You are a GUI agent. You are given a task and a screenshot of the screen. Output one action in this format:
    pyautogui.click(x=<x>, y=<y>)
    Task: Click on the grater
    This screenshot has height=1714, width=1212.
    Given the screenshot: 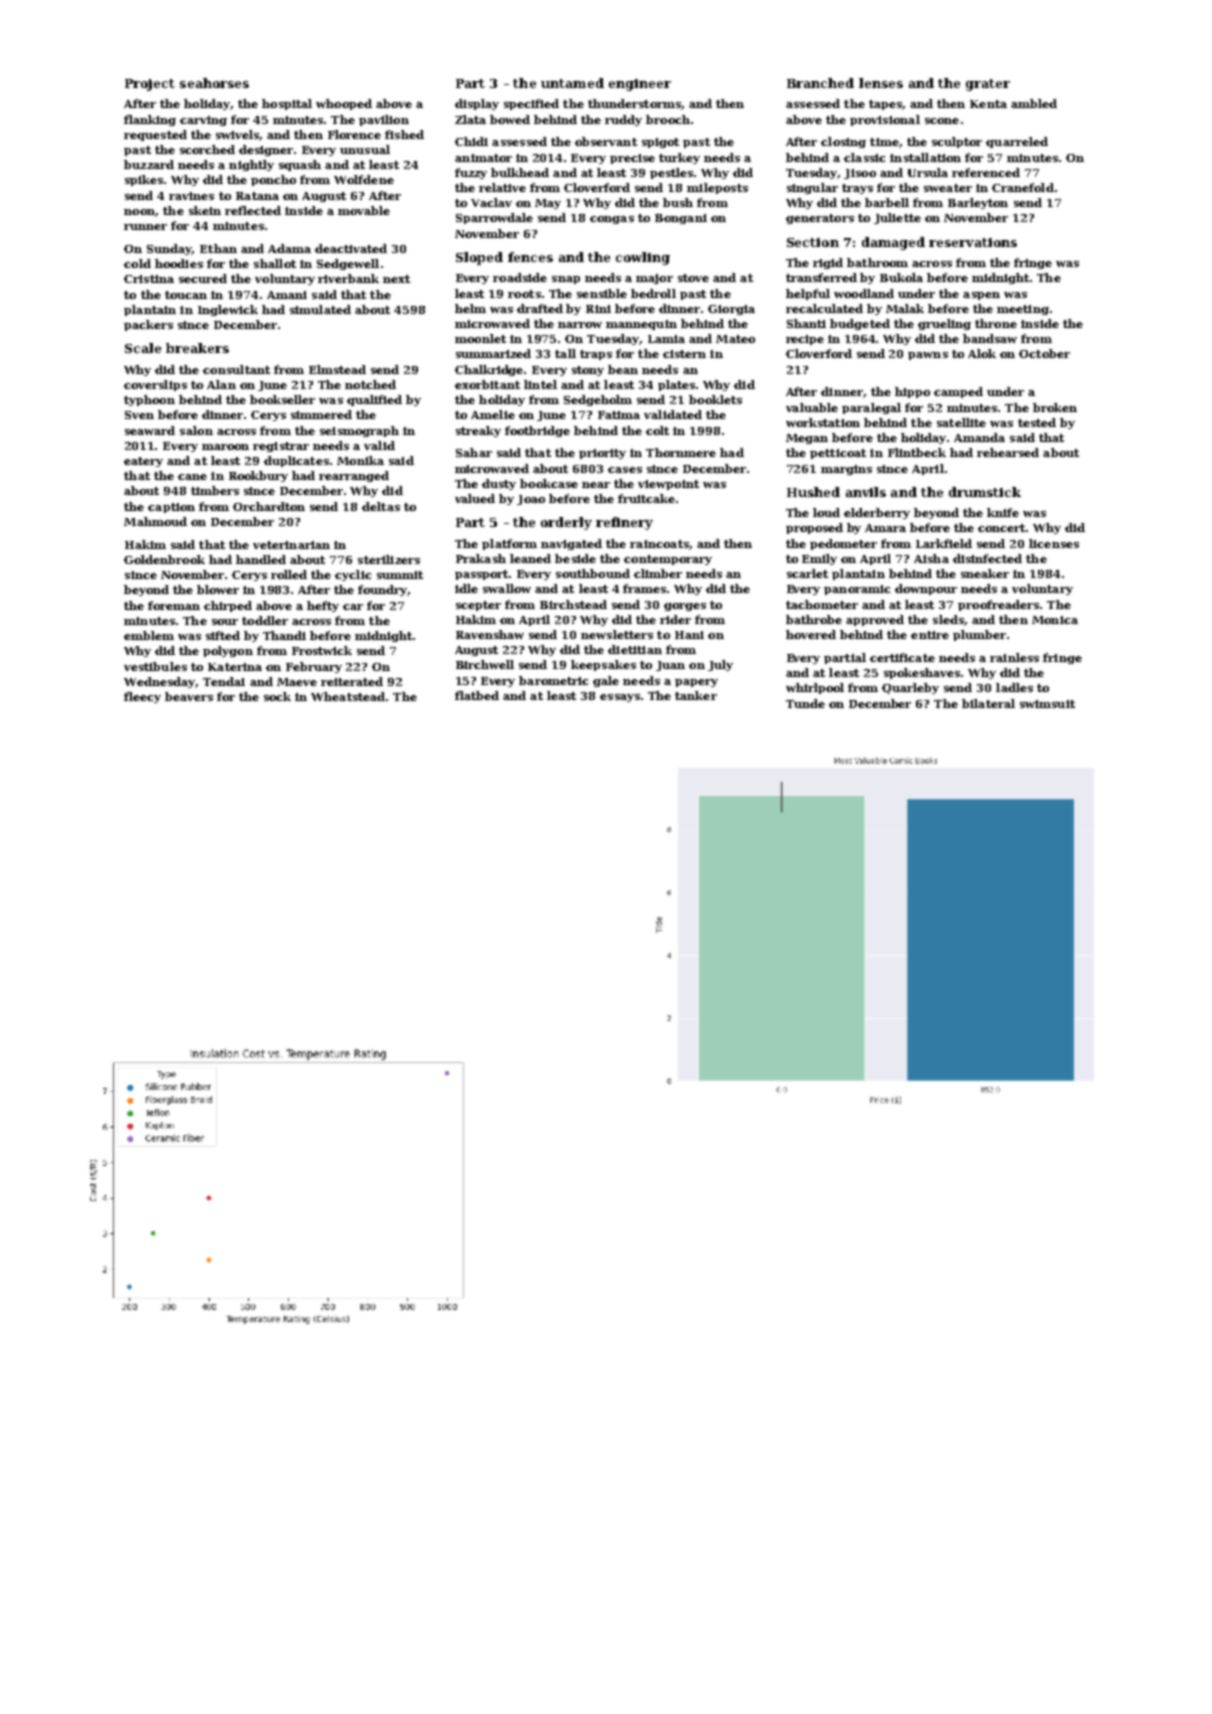 What is the action you would take?
    pyautogui.click(x=988, y=85)
